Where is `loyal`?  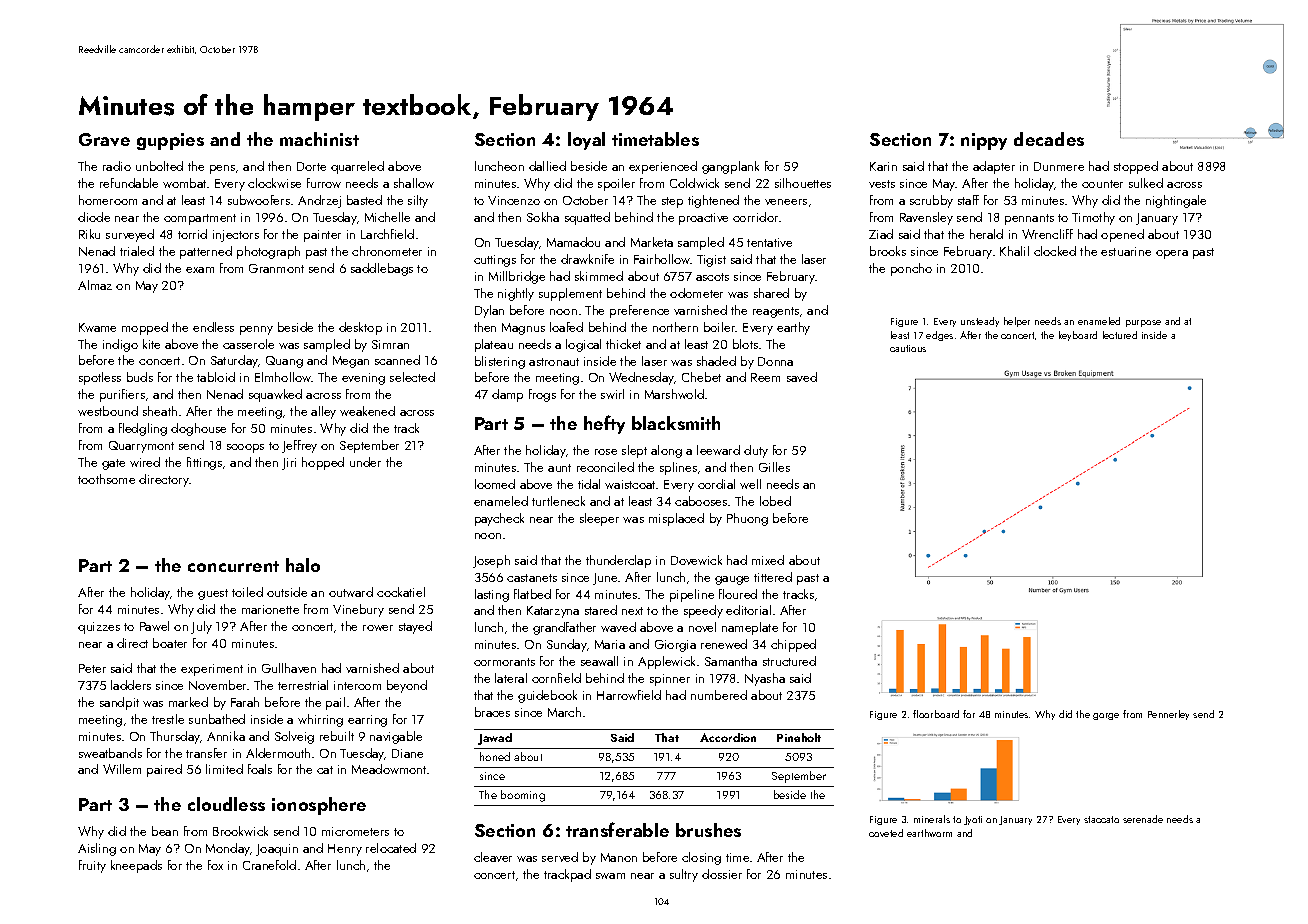
loyal is located at coordinates (586, 141).
